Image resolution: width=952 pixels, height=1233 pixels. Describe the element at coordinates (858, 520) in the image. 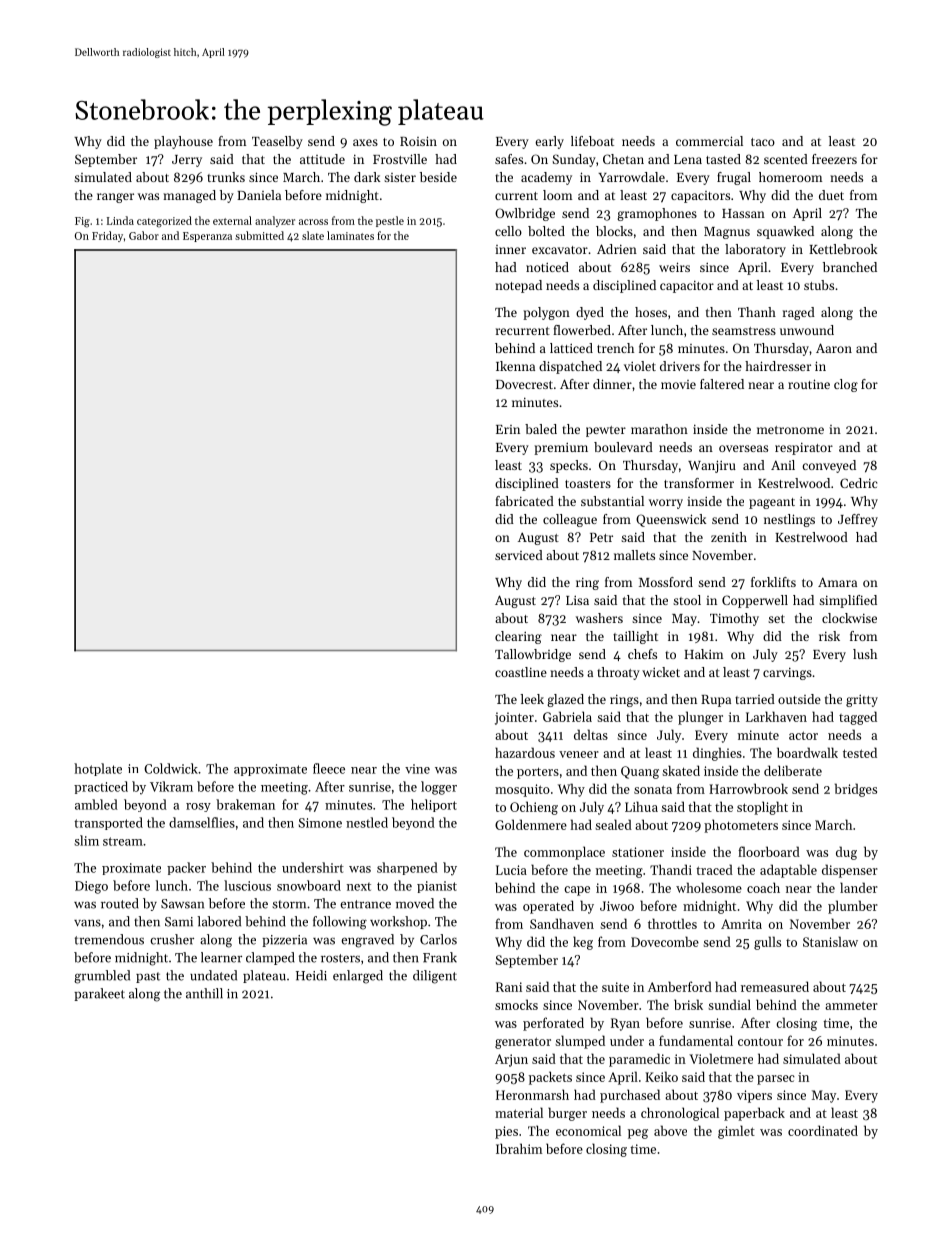

I see `Jeffrey` at that location.
